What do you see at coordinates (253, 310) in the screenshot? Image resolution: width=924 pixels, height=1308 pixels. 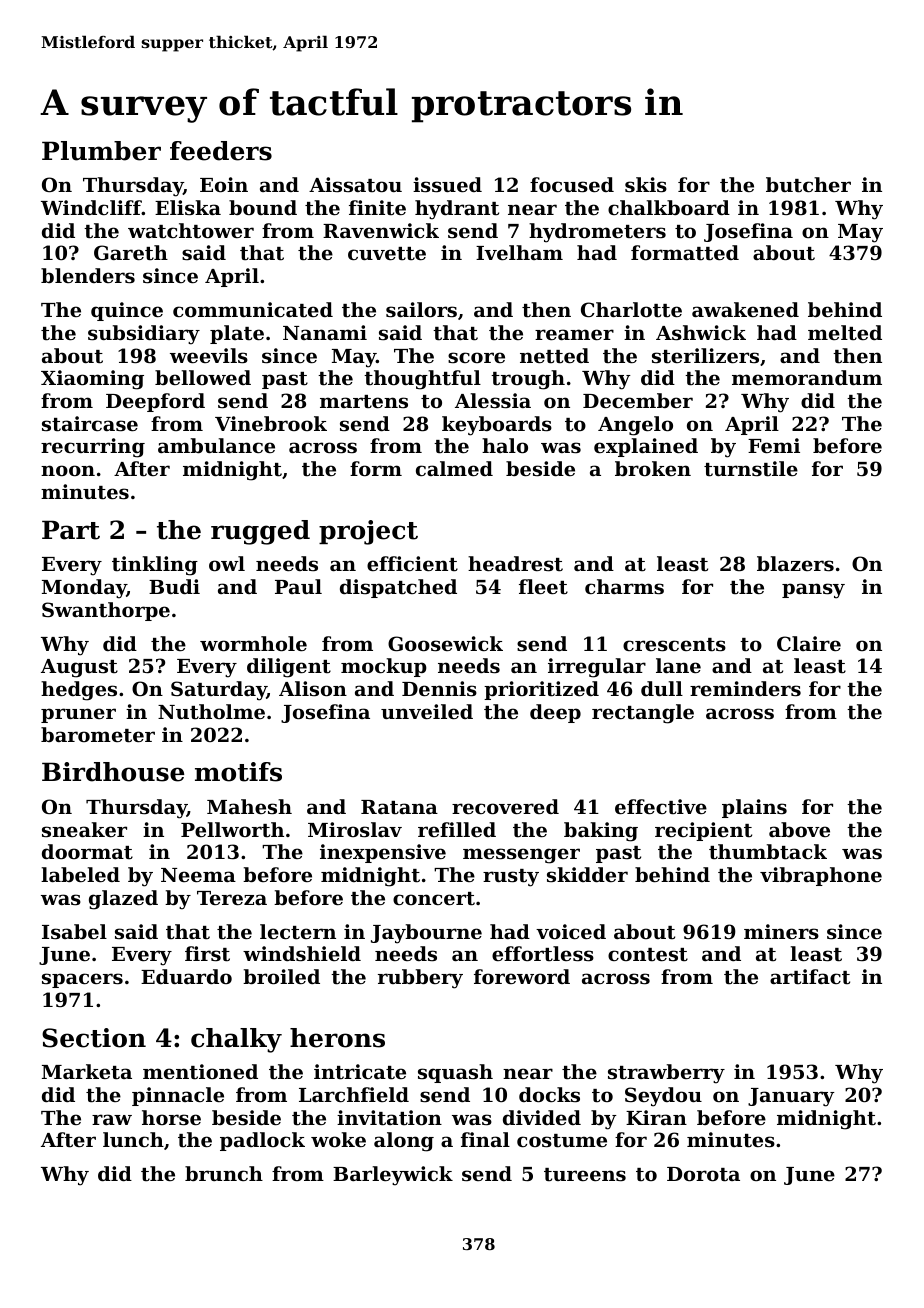 I see `communicated` at bounding box center [253, 310].
